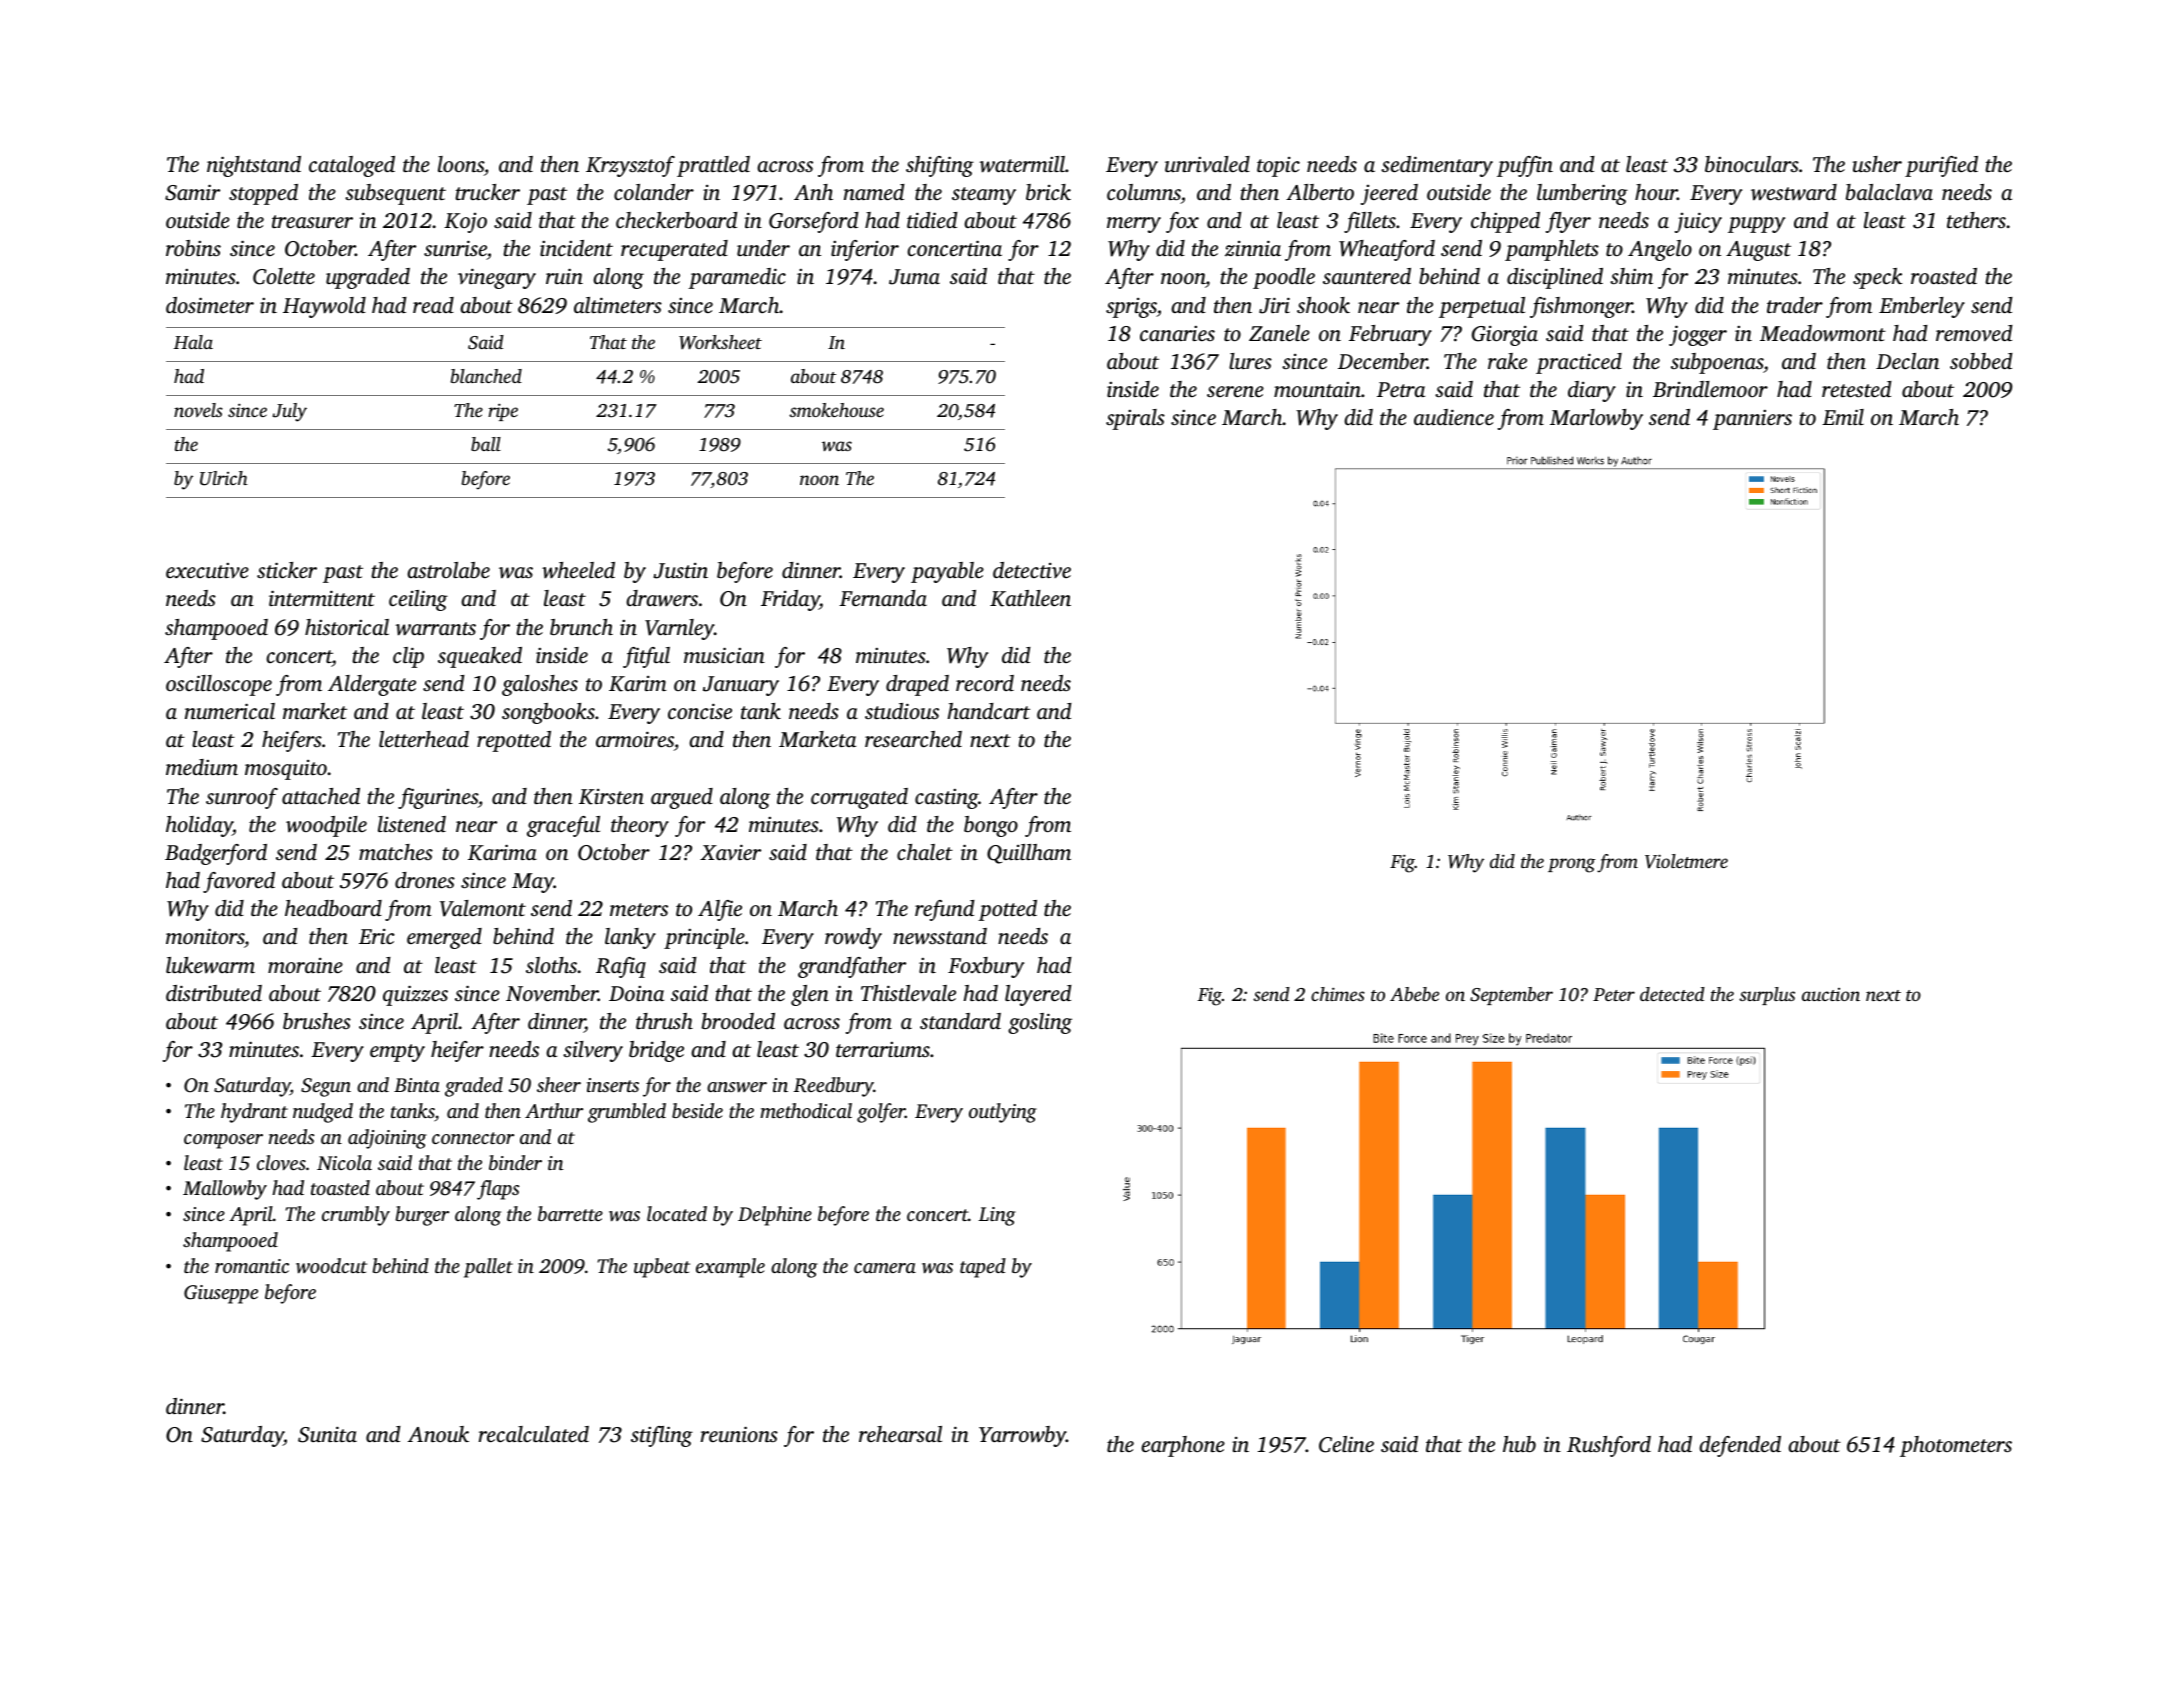 The width and height of the page is (2178, 1683). What do you see at coordinates (193, 342) in the page?
I see `Hala` at bounding box center [193, 342].
